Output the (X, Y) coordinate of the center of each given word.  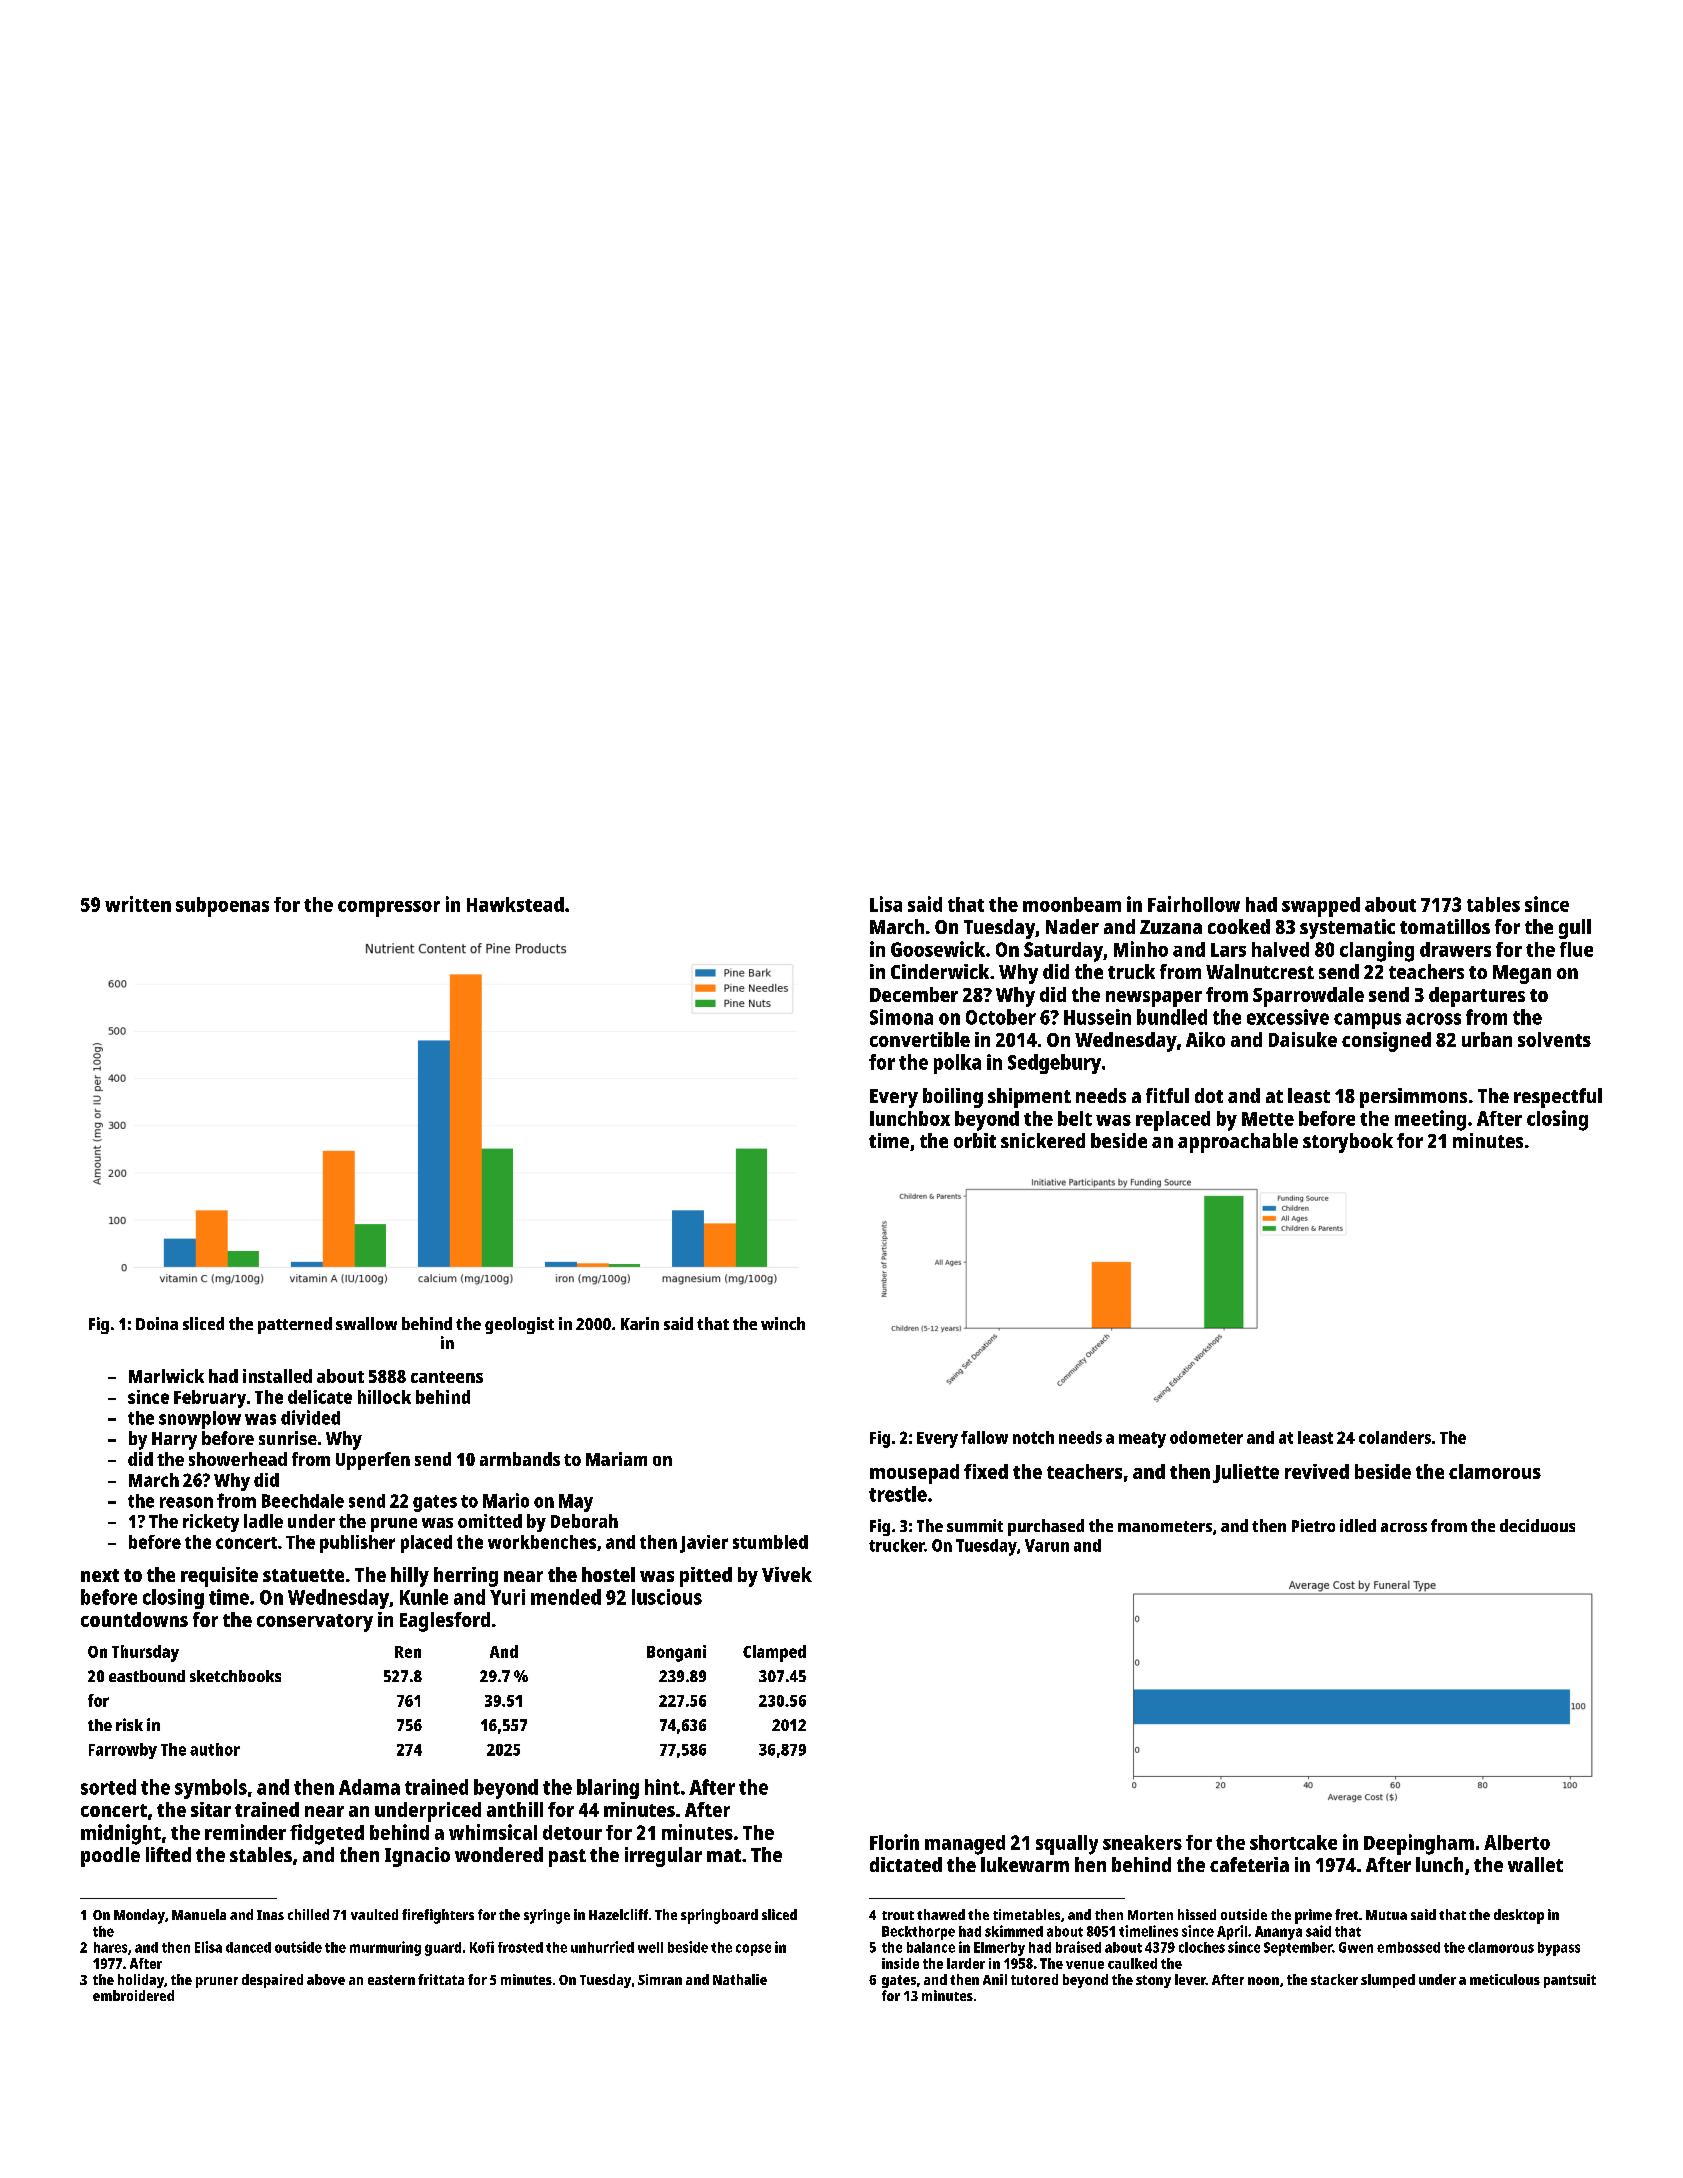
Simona (901, 1017)
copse (753, 1950)
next (100, 1575)
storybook (1348, 1143)
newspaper (1154, 999)
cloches (1202, 1947)
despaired (272, 1981)
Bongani (676, 1653)
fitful (1167, 1095)
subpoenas (222, 907)
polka (957, 1064)
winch (783, 1323)
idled (1358, 1525)
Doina (157, 1323)
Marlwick (166, 1376)
